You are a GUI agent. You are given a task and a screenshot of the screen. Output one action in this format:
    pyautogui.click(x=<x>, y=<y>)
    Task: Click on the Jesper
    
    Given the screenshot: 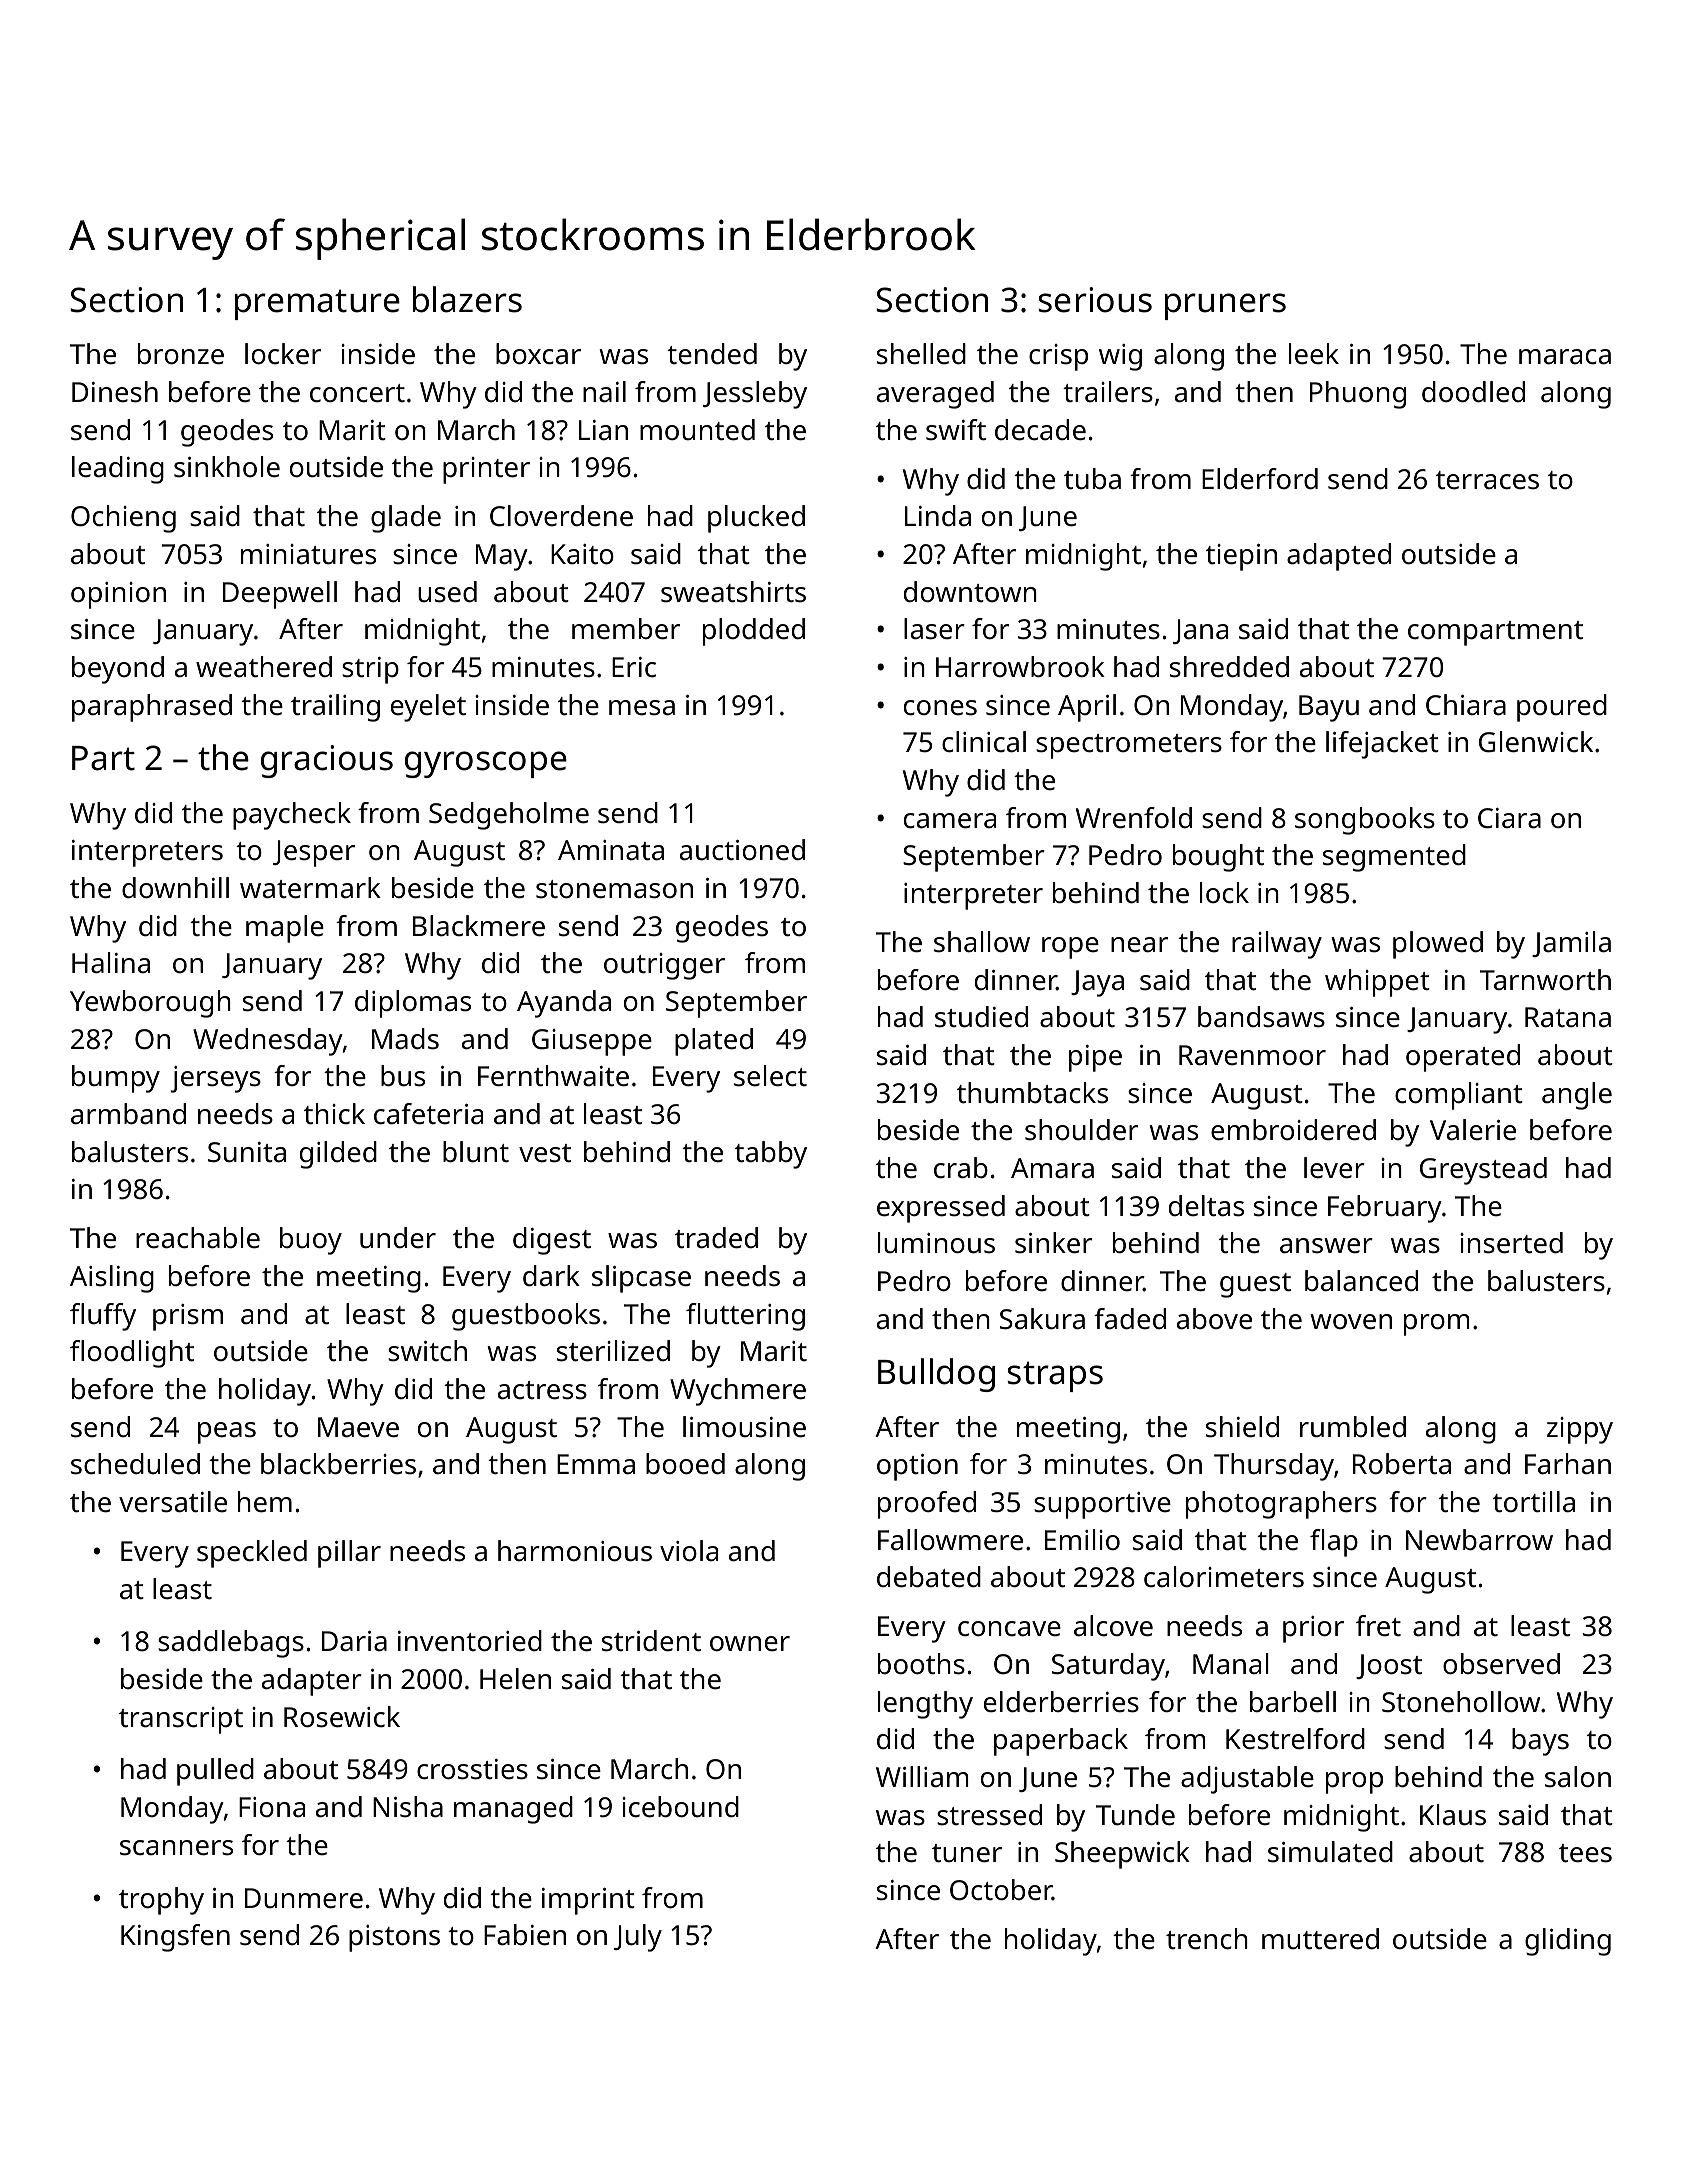 What is the action you would take?
    pyautogui.click(x=314, y=853)
